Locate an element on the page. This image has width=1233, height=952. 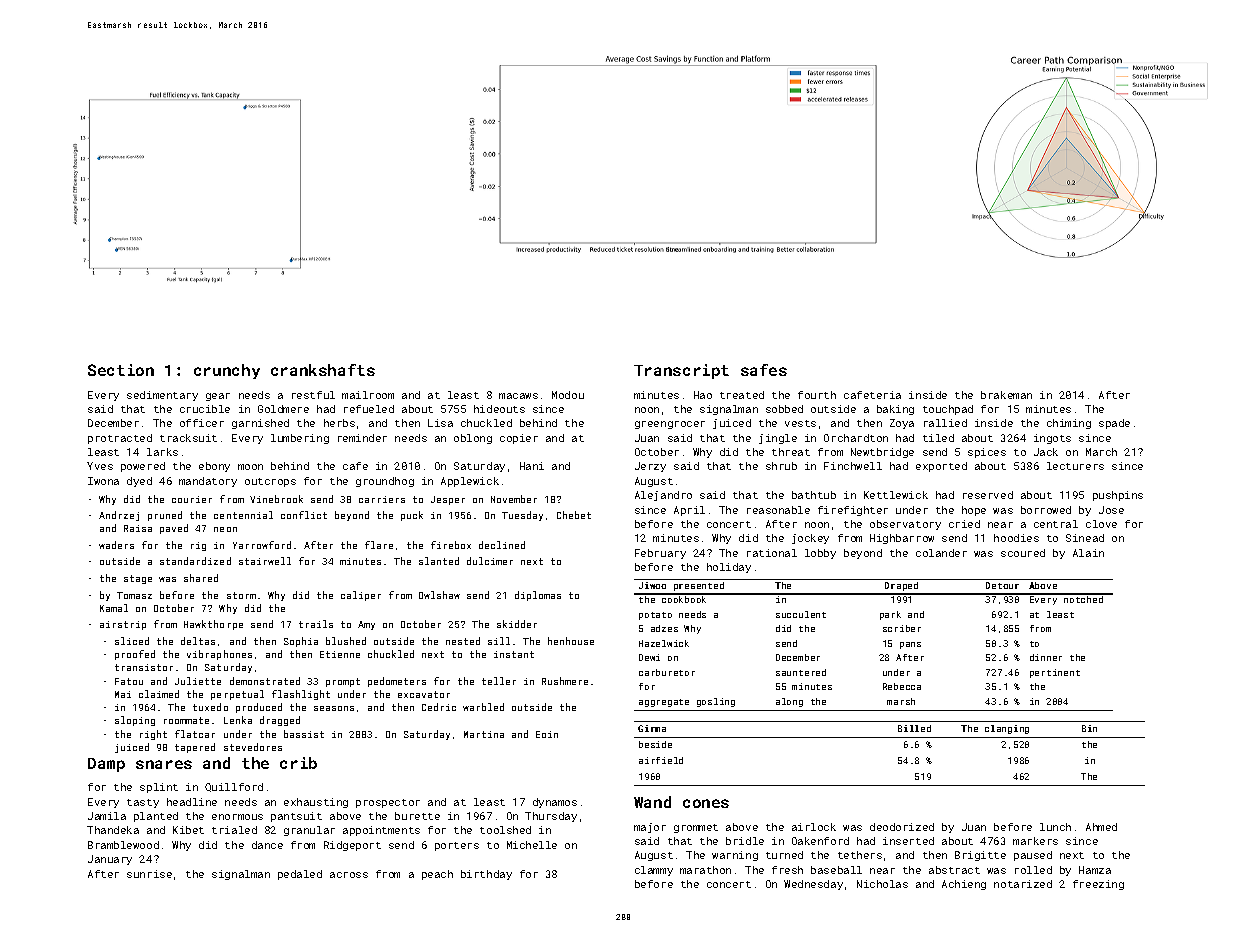
flare is located at coordinates (379, 545).
